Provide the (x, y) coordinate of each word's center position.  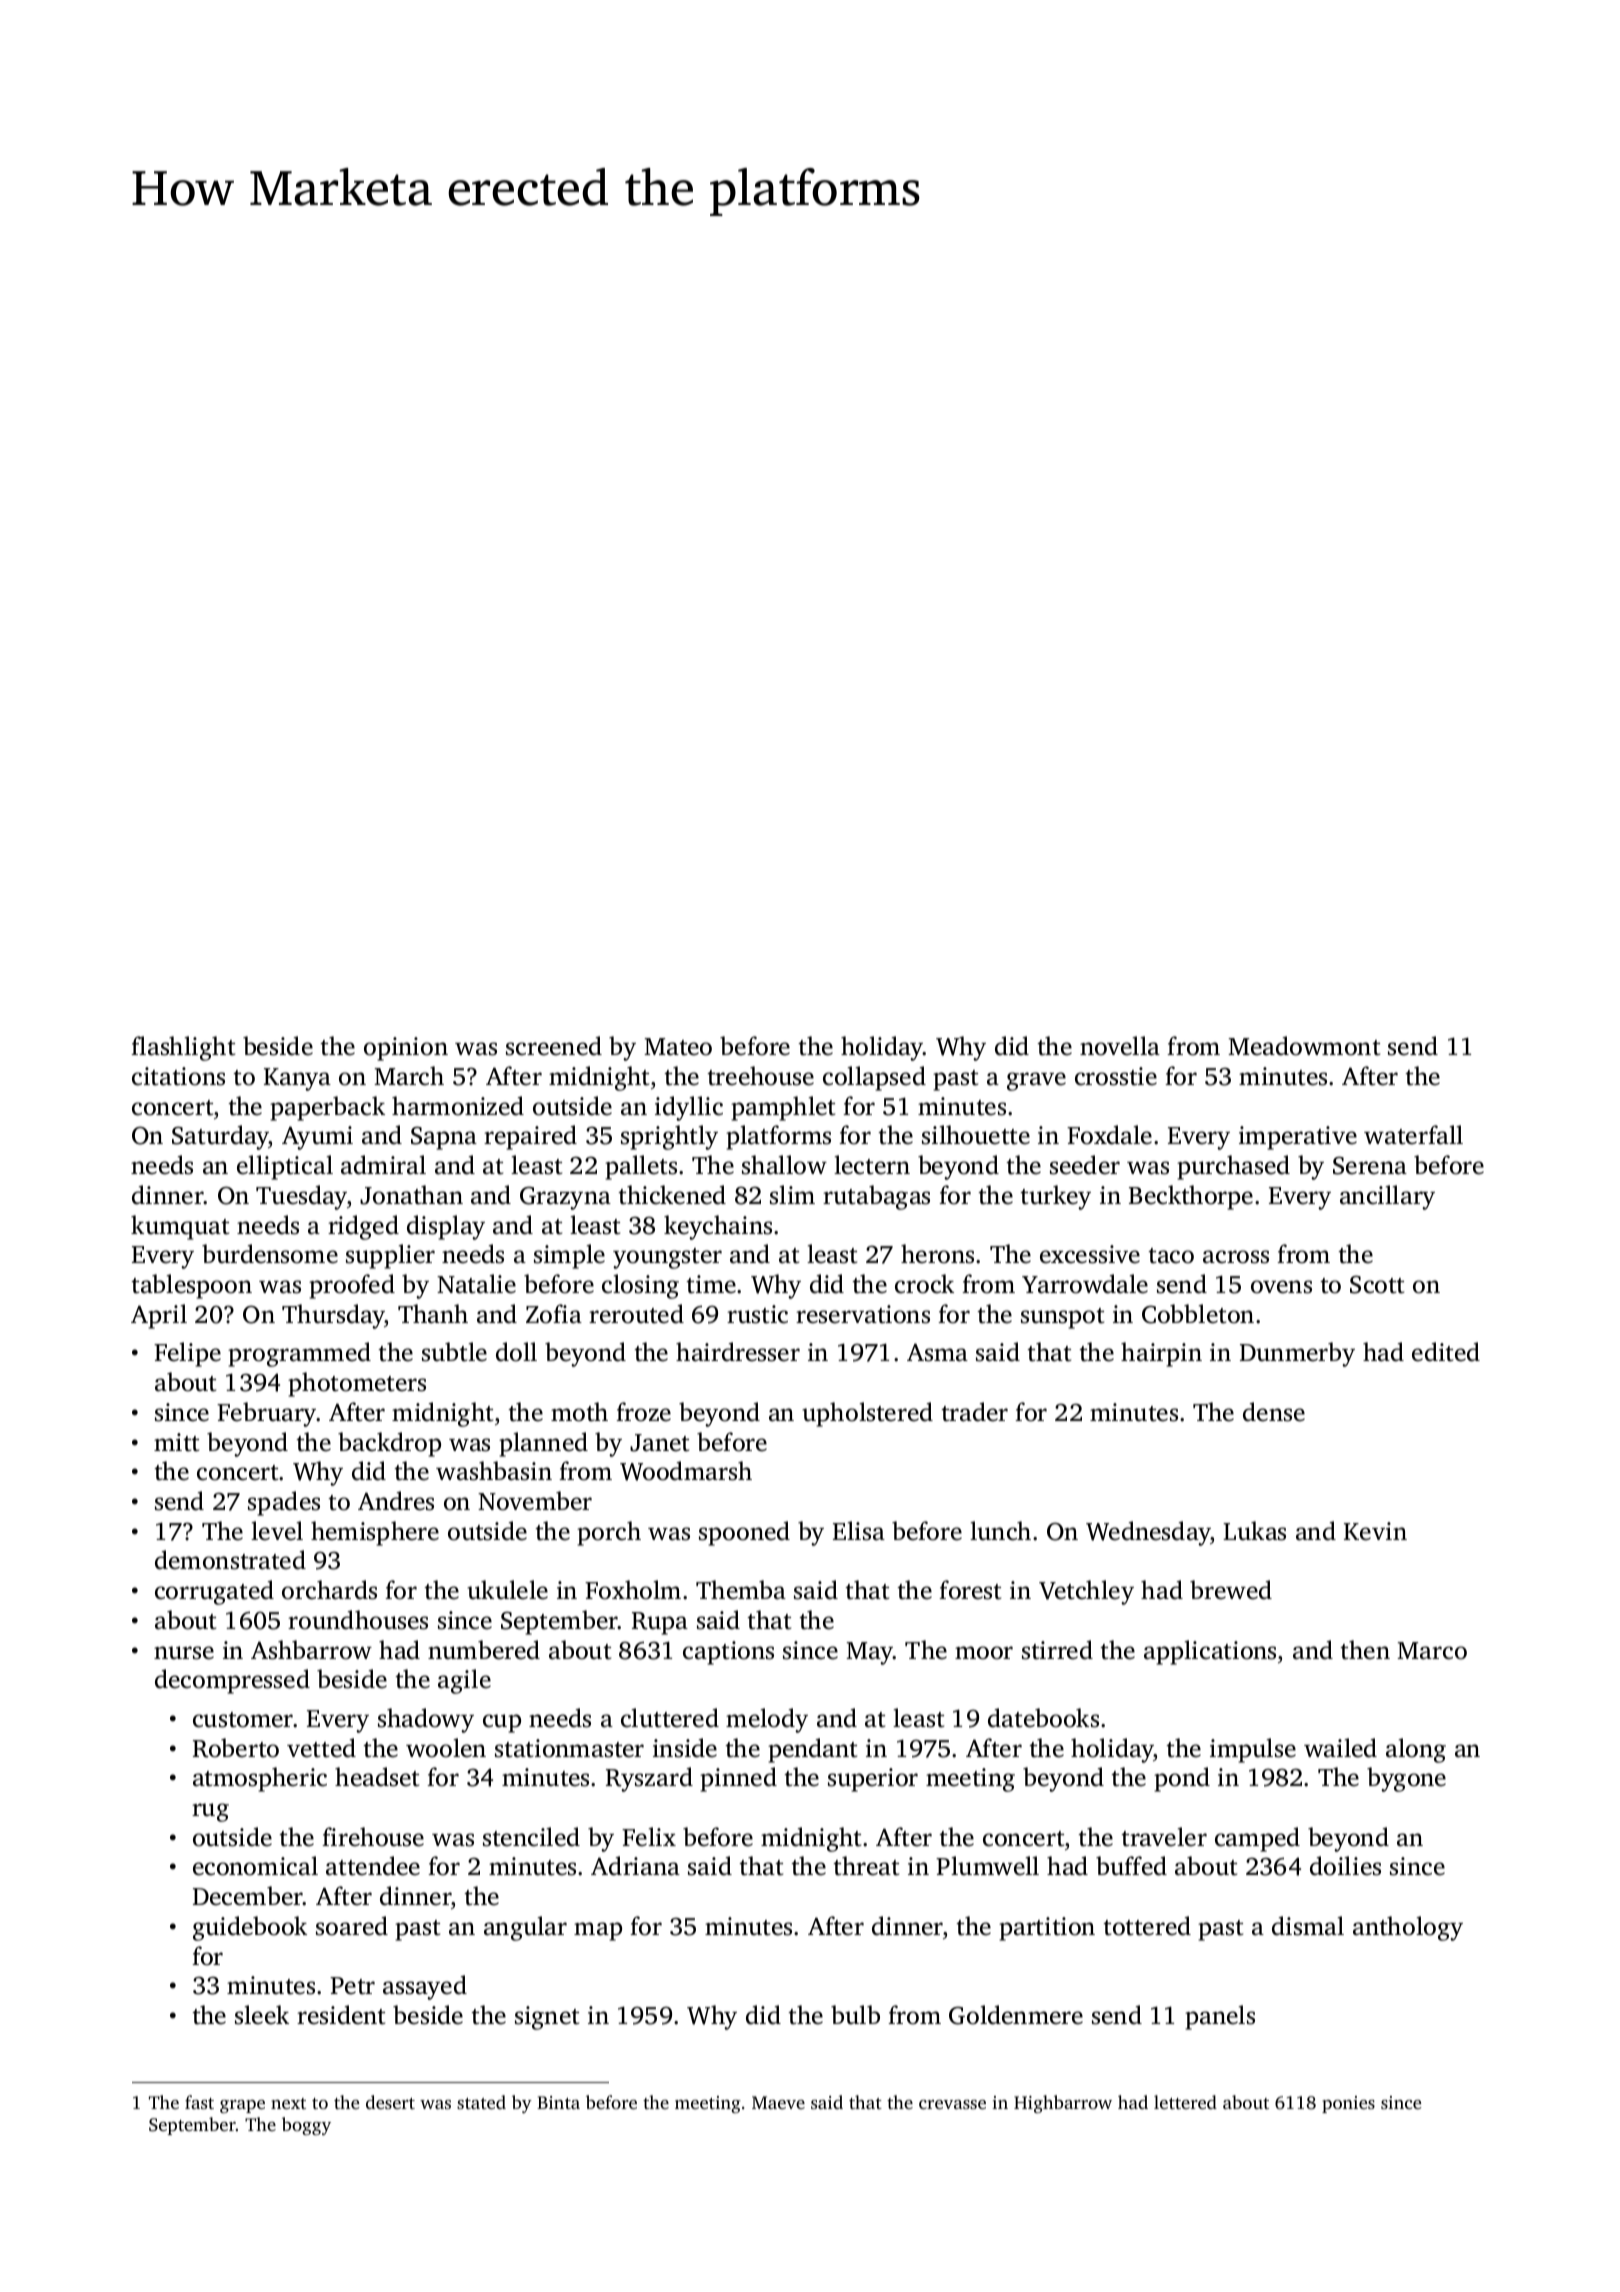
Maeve (778, 2102)
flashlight (183, 1048)
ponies (1348, 2104)
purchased (1233, 1167)
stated (481, 2102)
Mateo (678, 1047)
